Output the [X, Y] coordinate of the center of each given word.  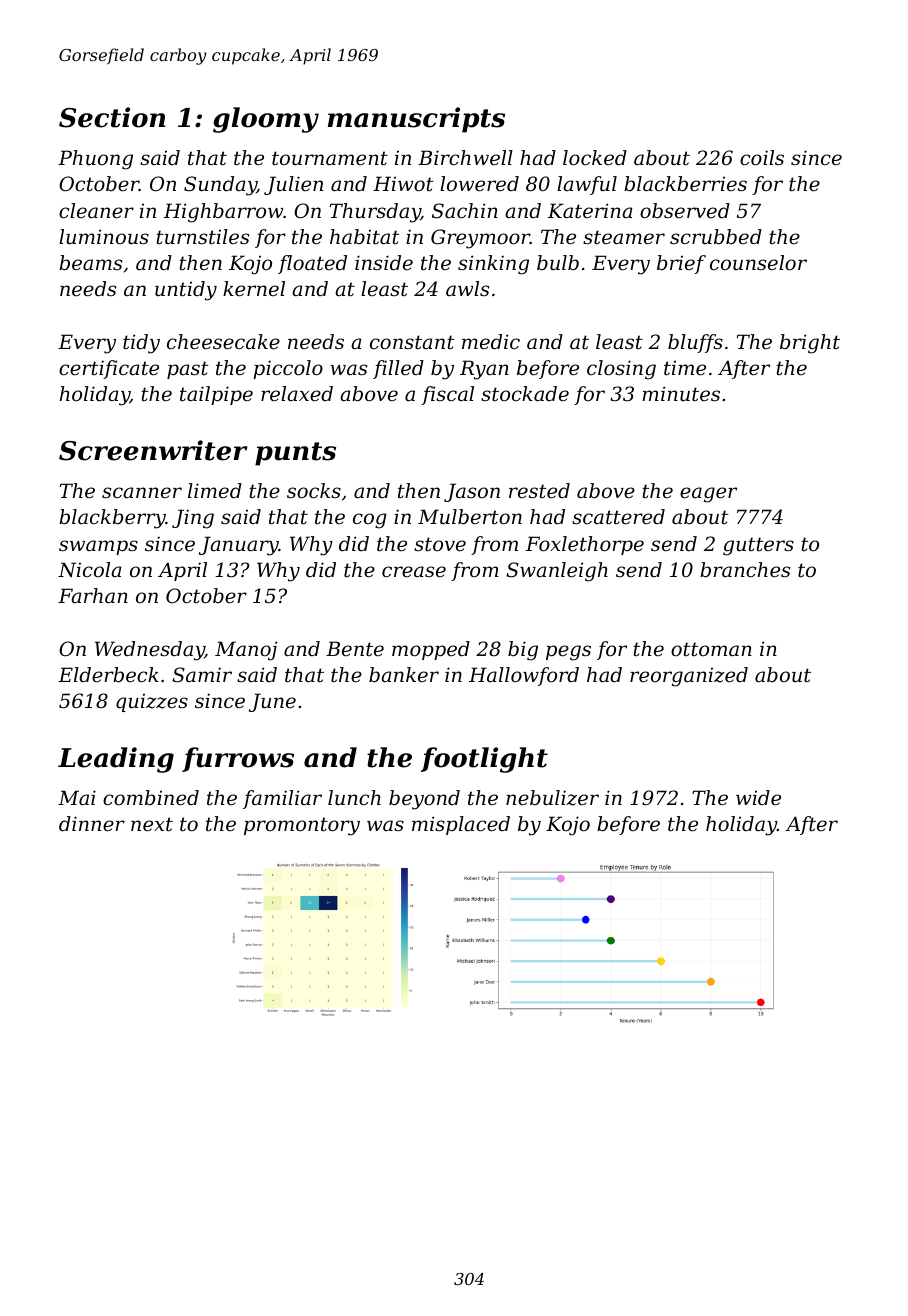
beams [90, 263]
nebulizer [552, 798]
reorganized [689, 677]
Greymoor [480, 239]
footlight [484, 760]
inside [384, 263]
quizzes [152, 702]
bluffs [695, 343]
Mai [77, 798]
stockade [525, 394]
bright [810, 344]
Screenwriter [153, 450]
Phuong [95, 160]
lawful [587, 185]
